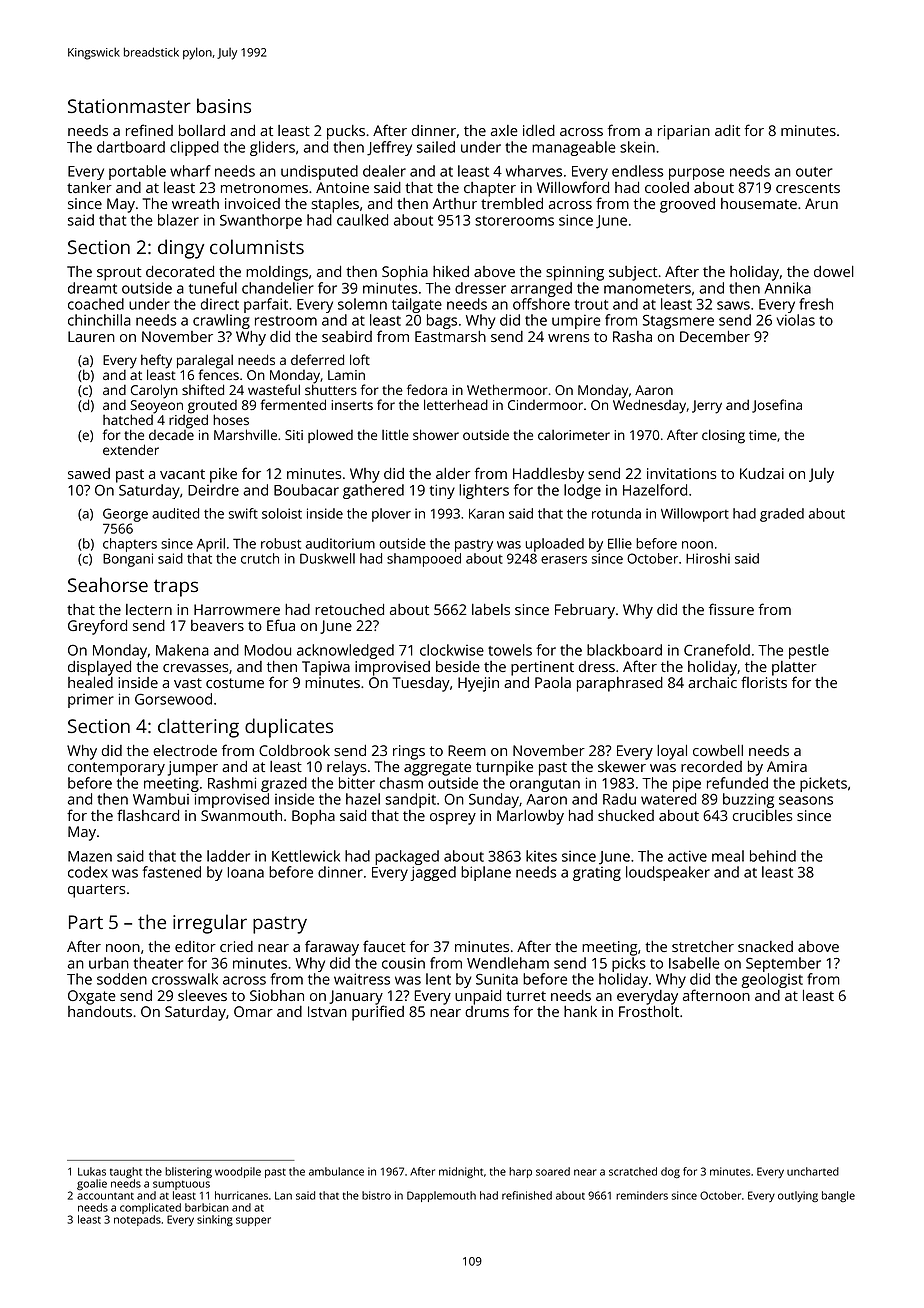 The height and width of the document is (1308, 924). What do you see at coordinates (777, 406) in the document?
I see `Josefina` at bounding box center [777, 406].
